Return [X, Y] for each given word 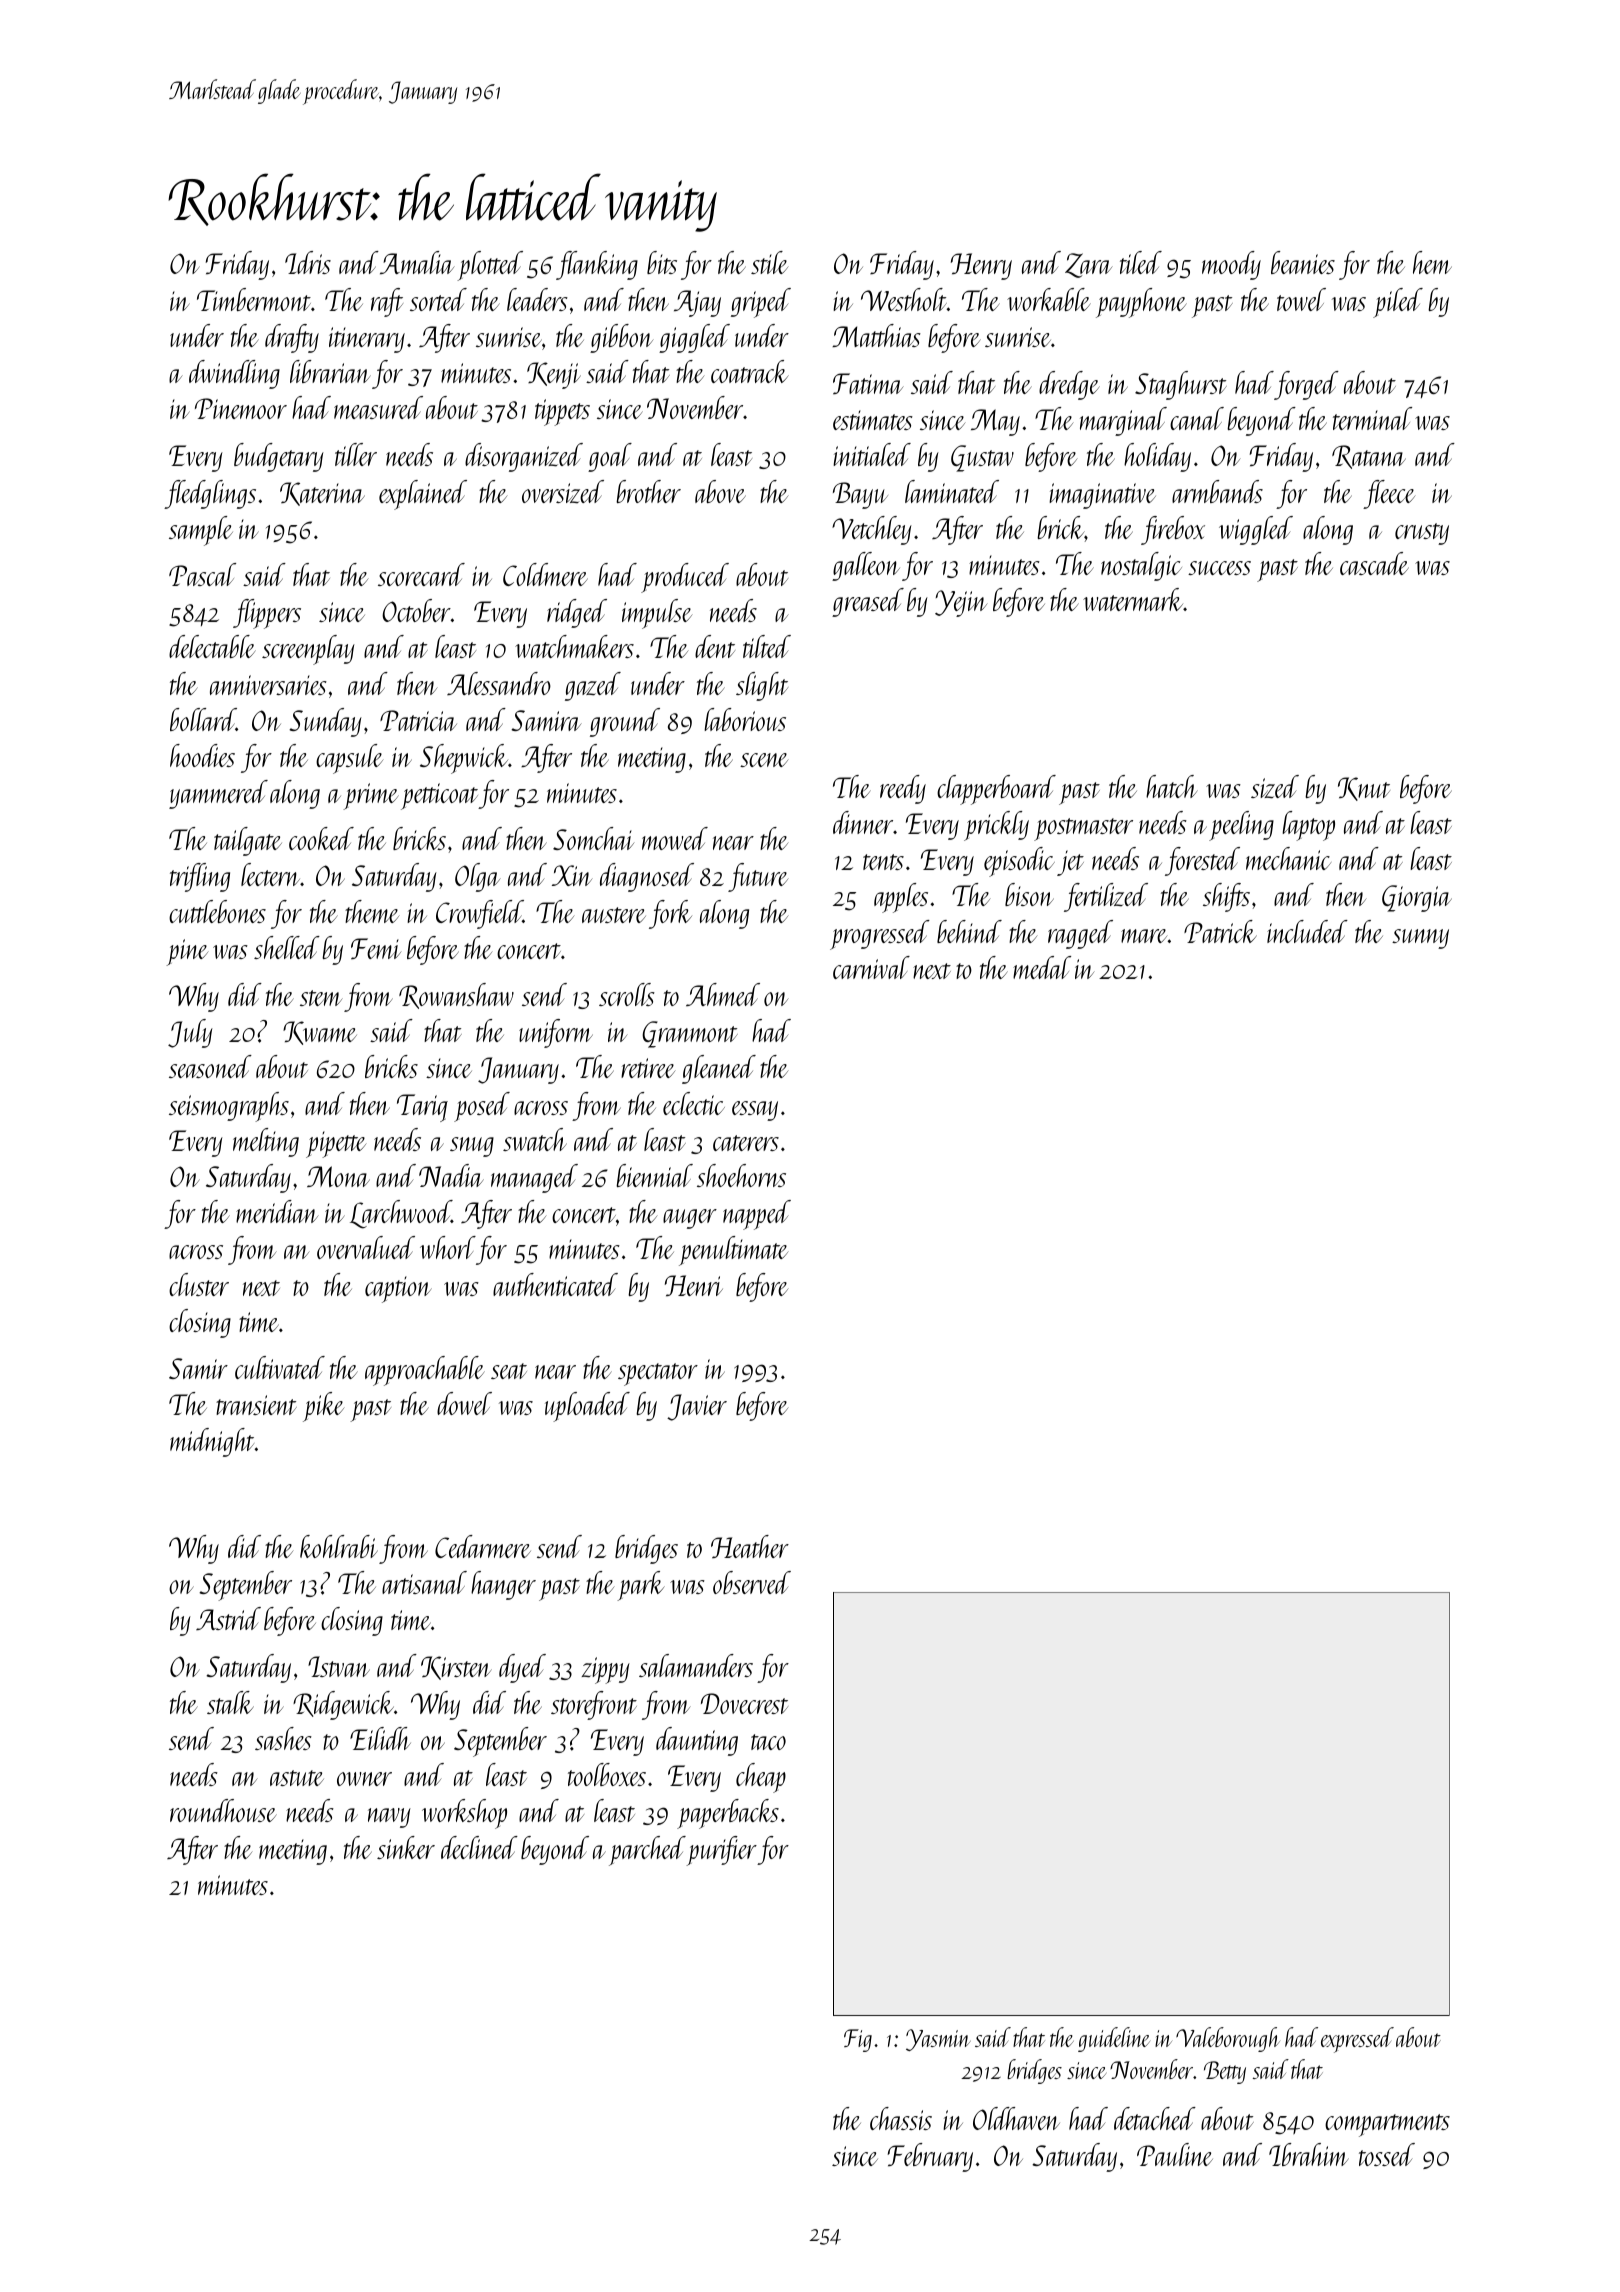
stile [769, 262]
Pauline [1175, 2154]
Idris [308, 262]
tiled [1141, 262]
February [930, 2157]
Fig [858, 2040]
